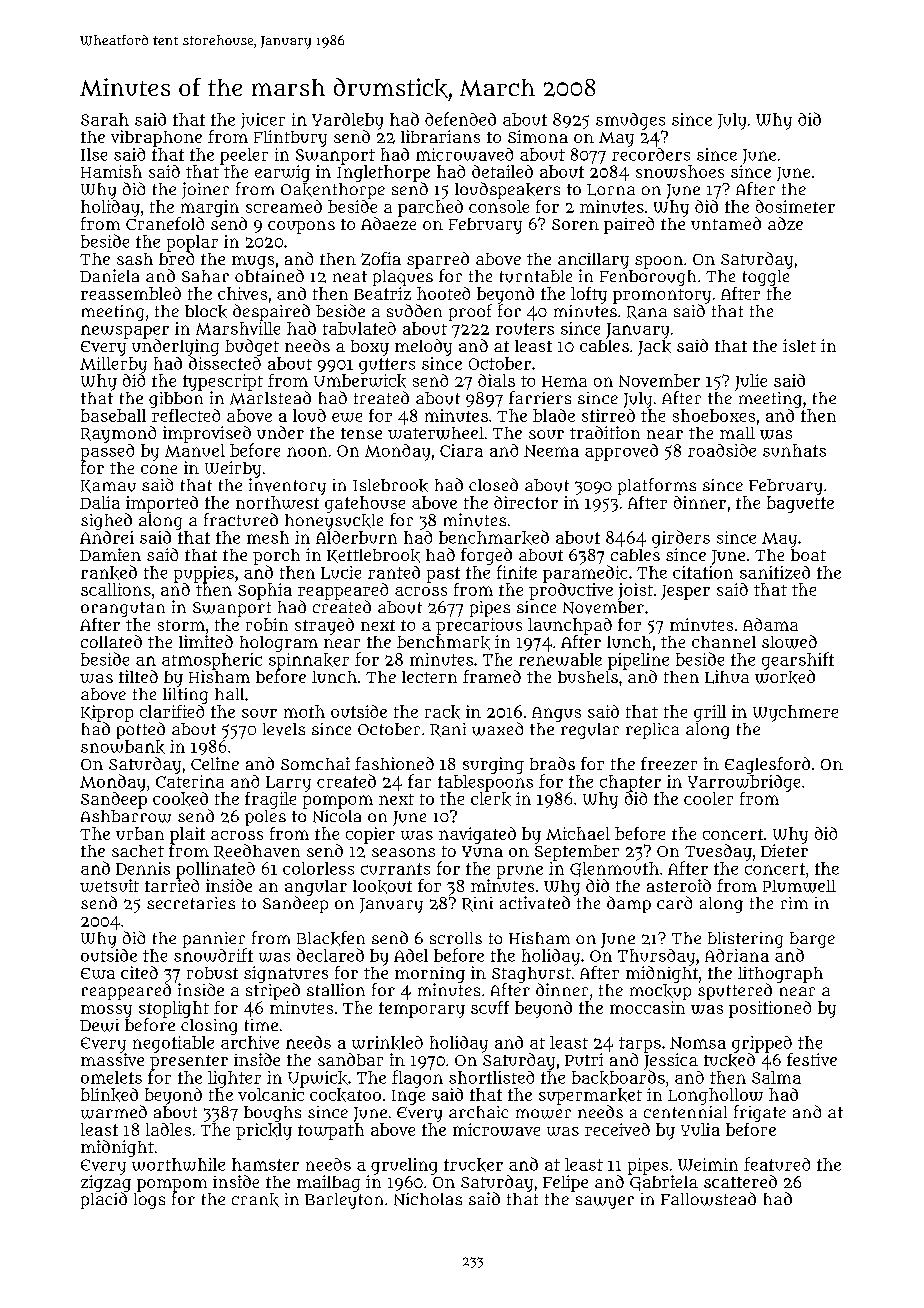  I want to click on Rana, so click(647, 312).
